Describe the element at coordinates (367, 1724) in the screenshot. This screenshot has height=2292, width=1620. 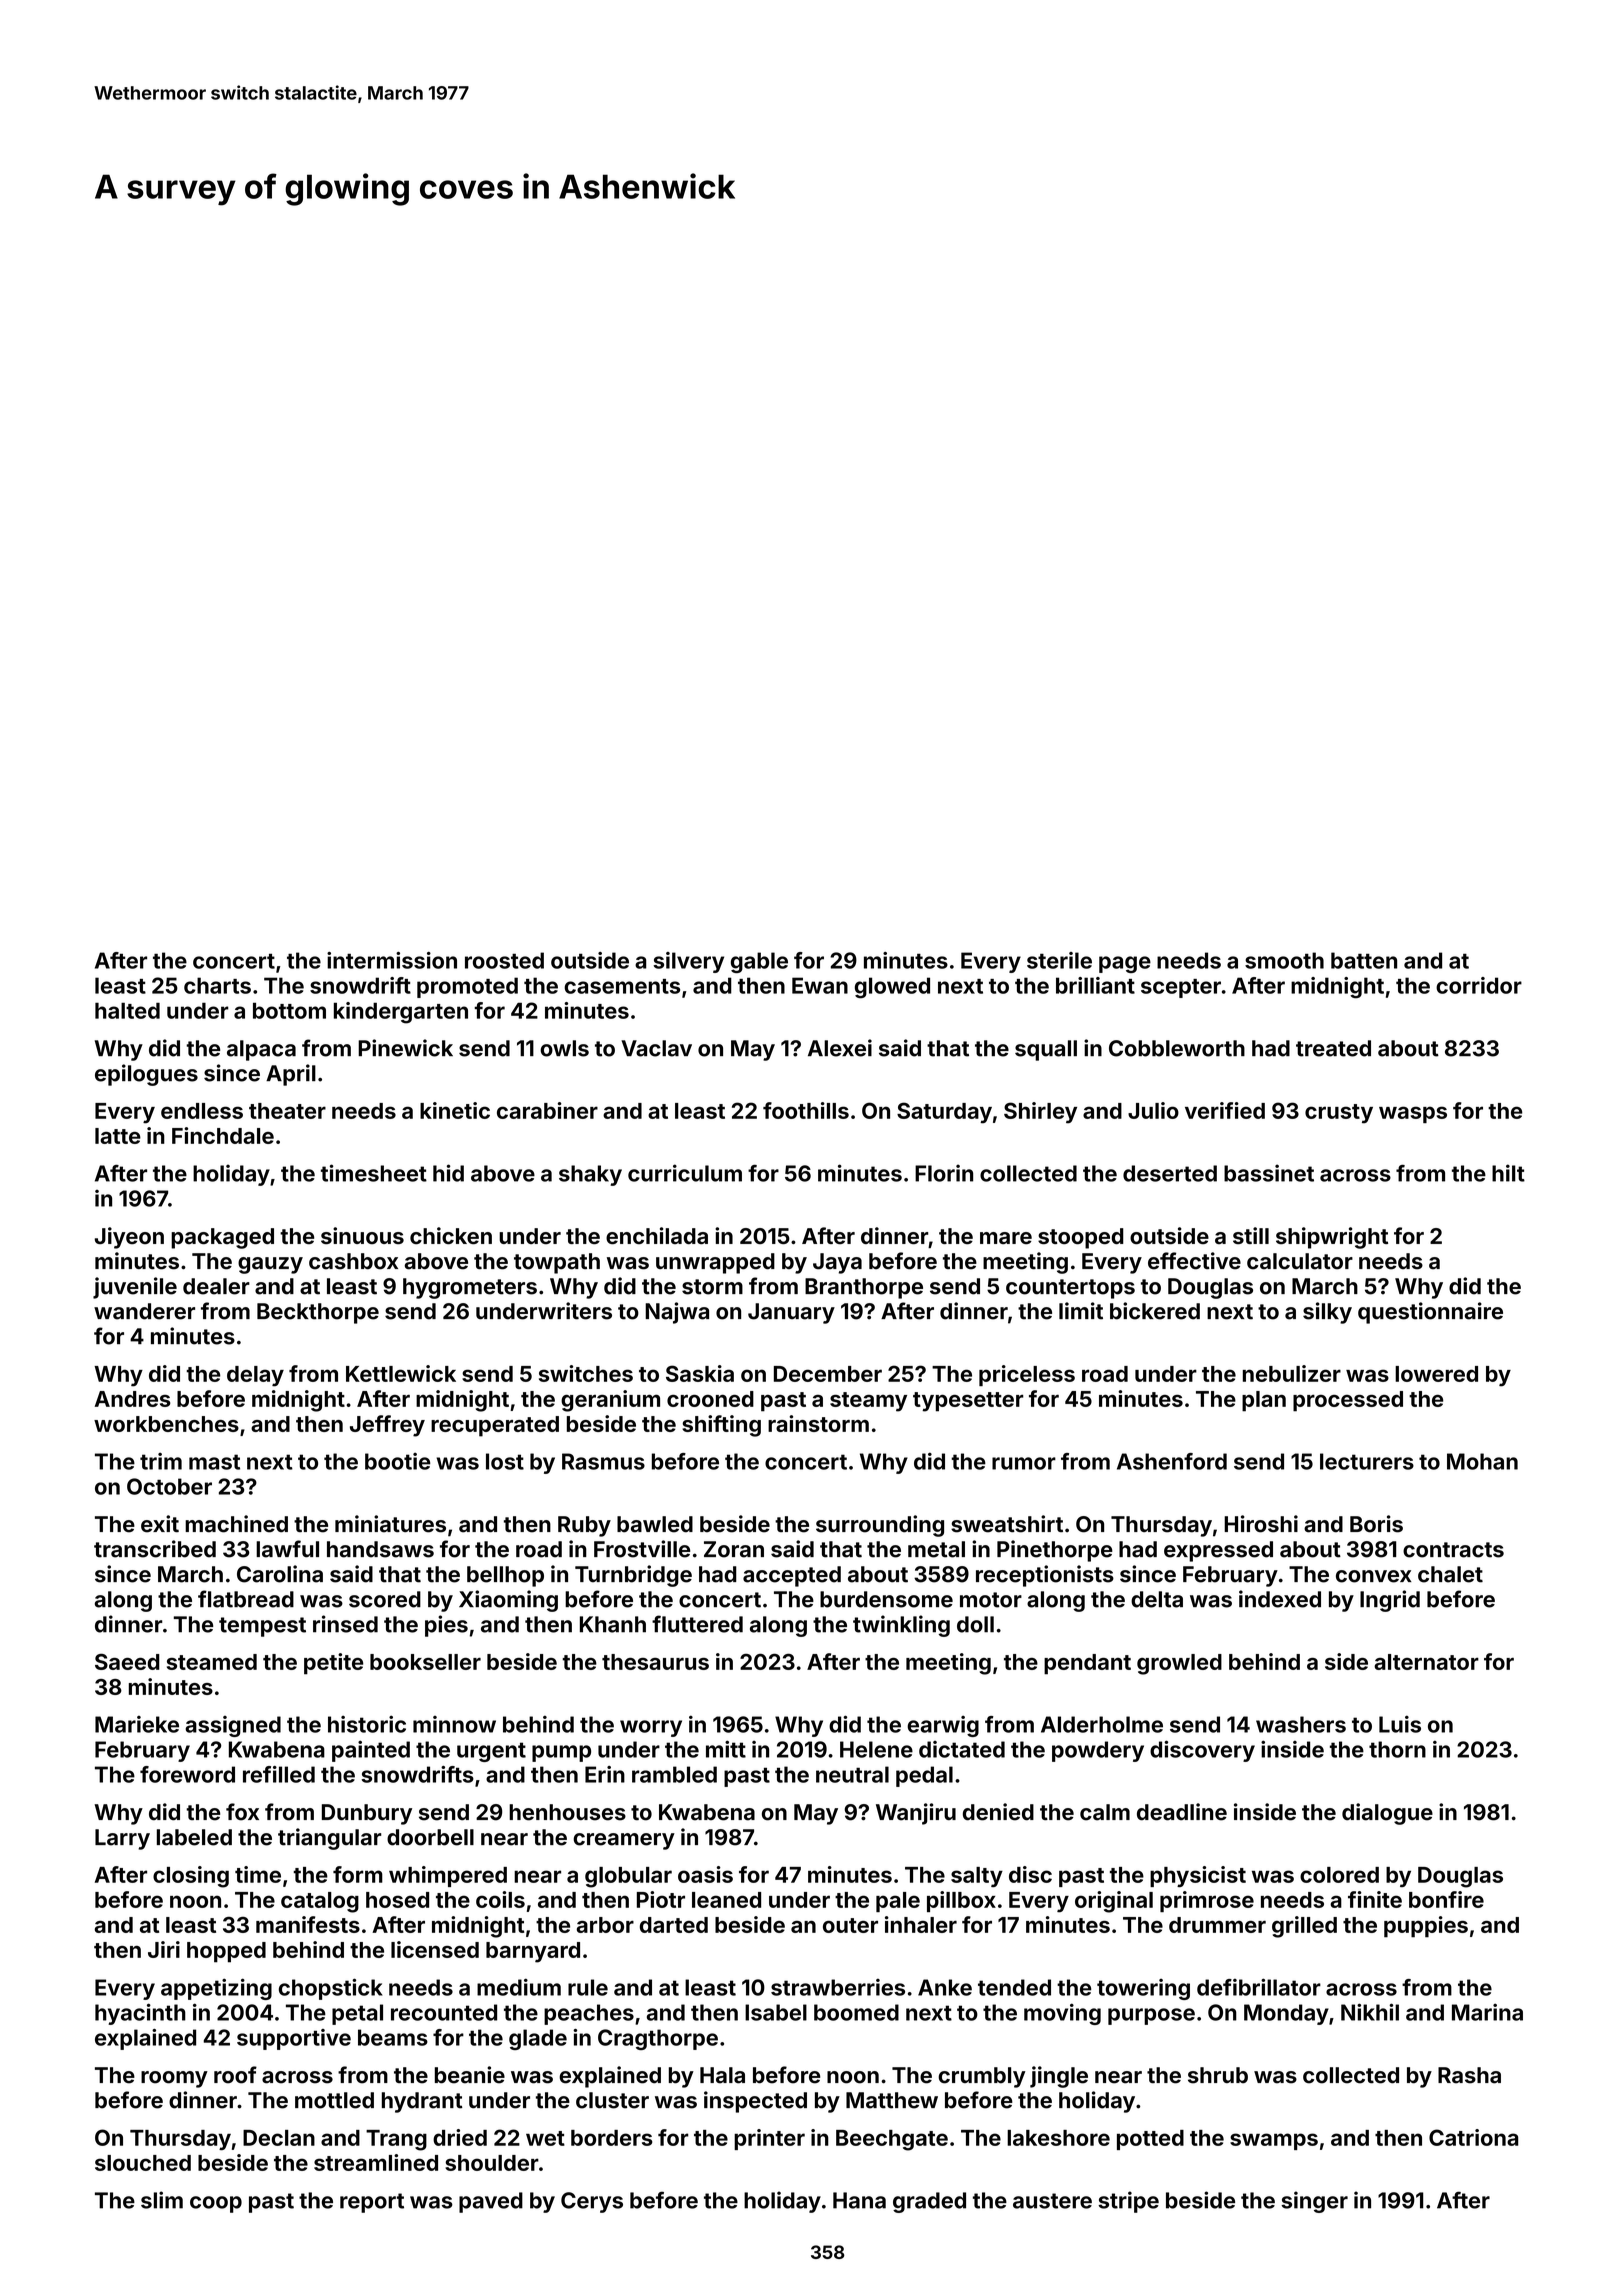
I see `historic` at that location.
